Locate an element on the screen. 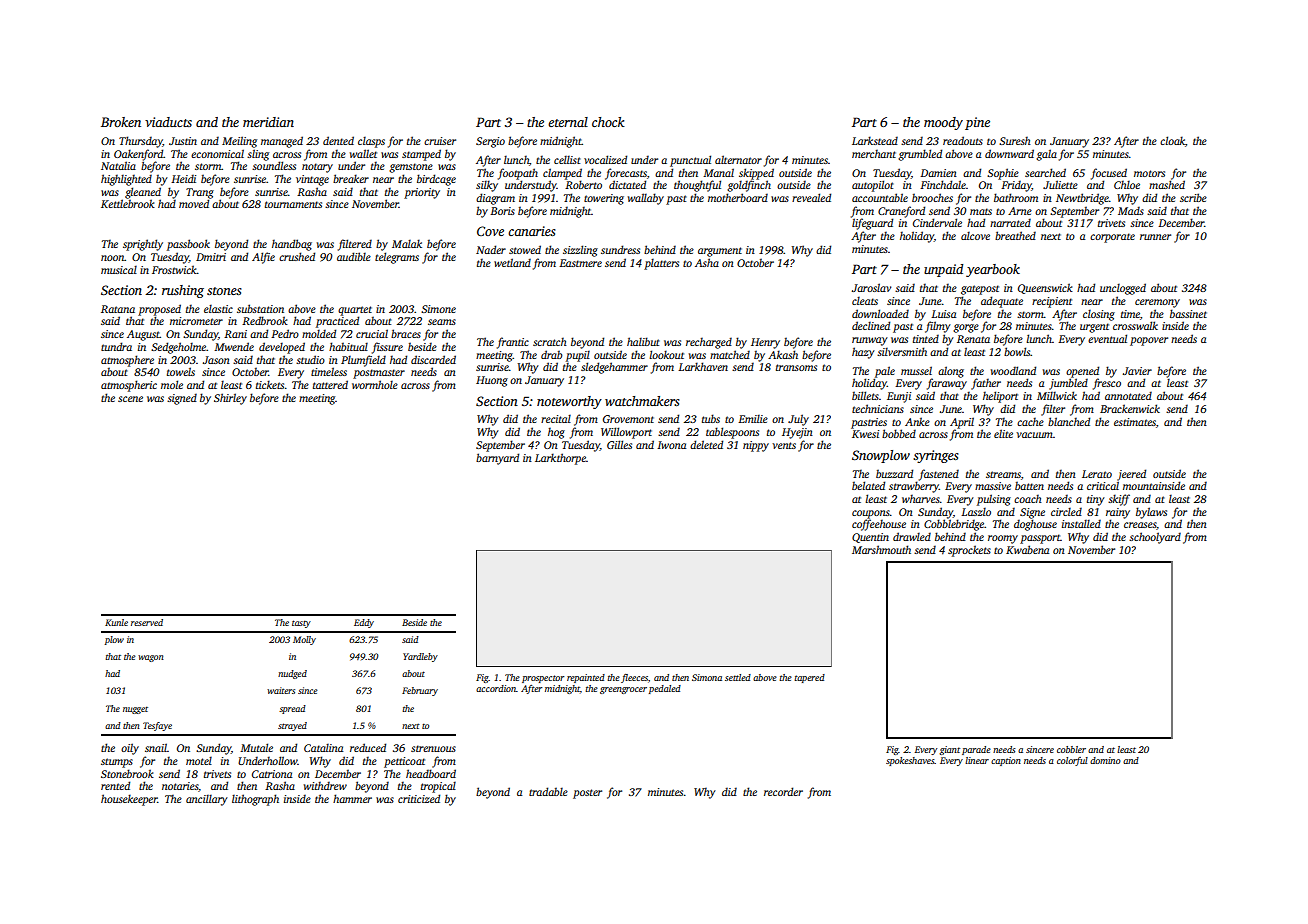 The image size is (1308, 924). thoughtful is located at coordinates (697, 186).
